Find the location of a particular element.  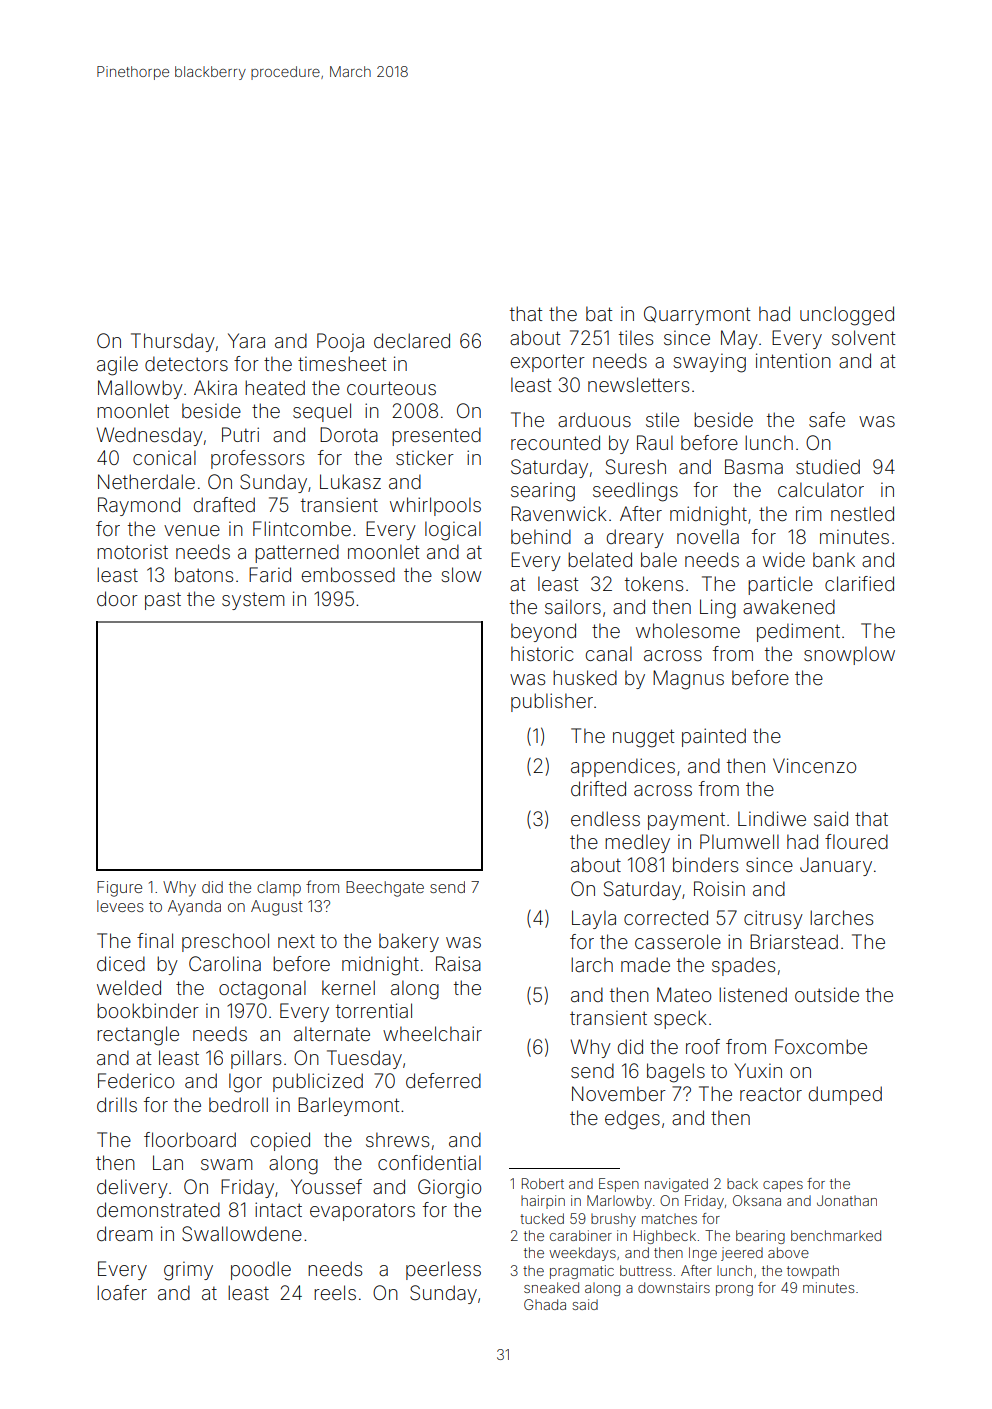

loafer is located at coordinates (122, 1292).
